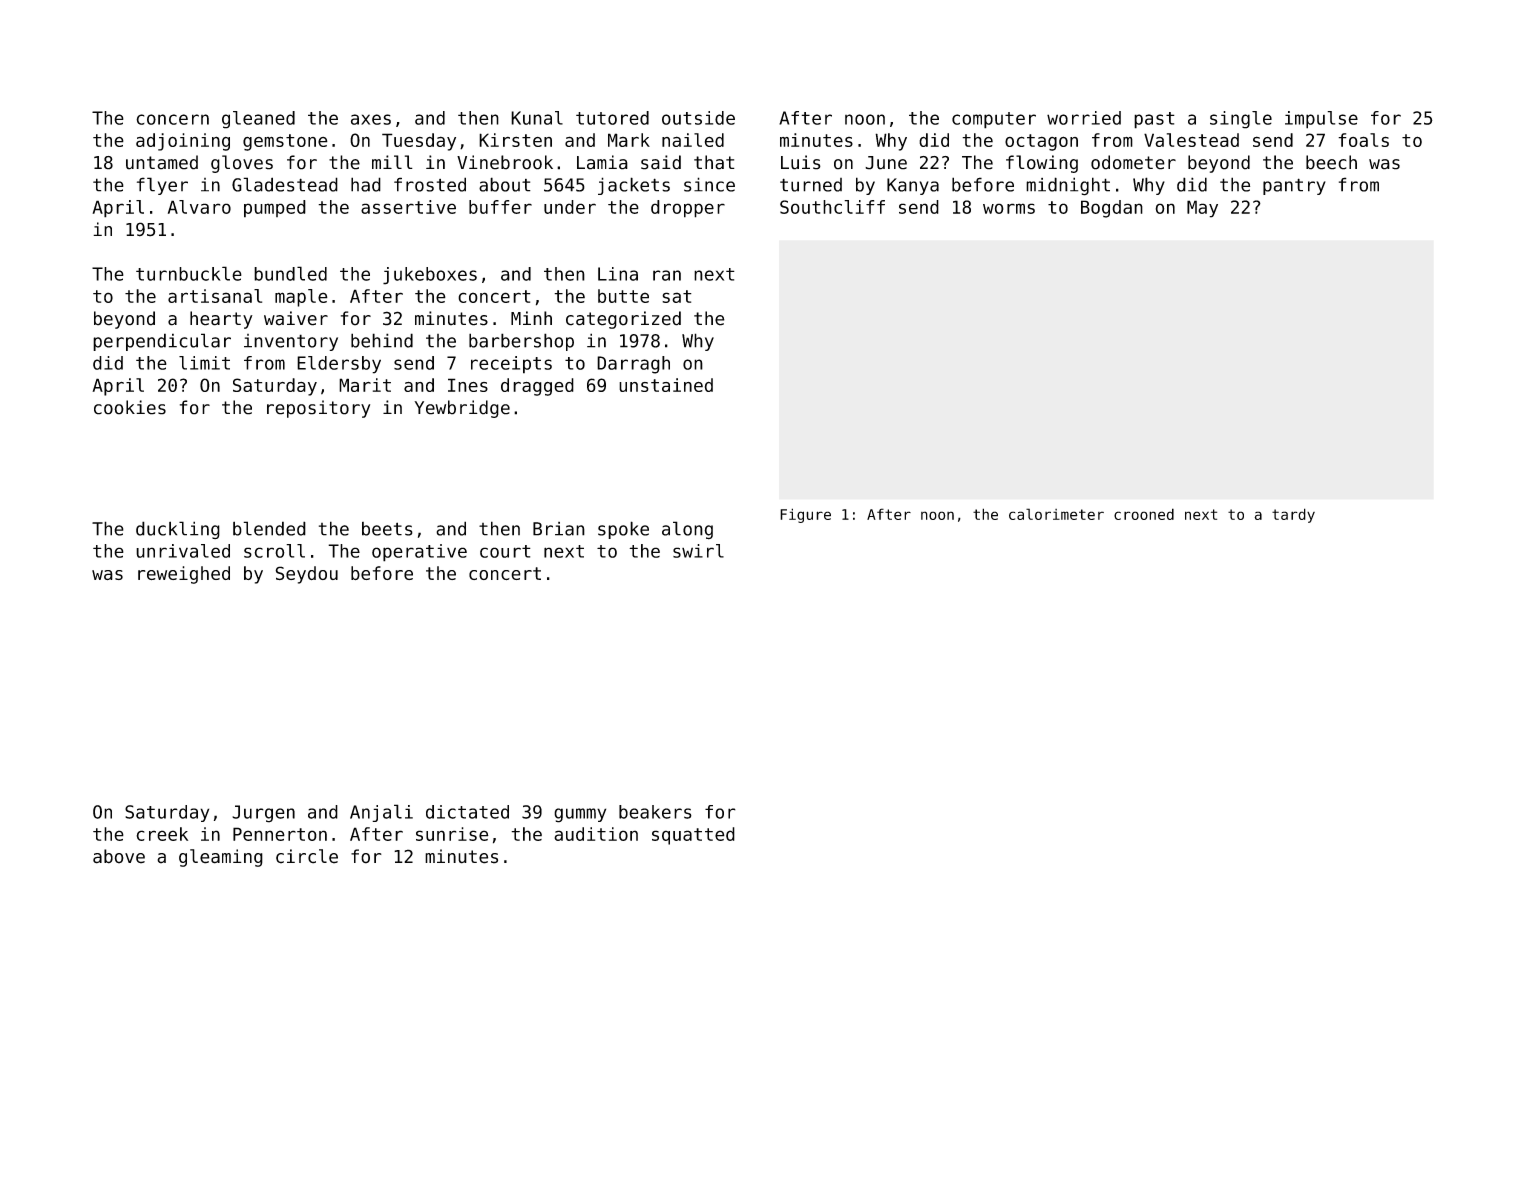  I want to click on May, so click(1202, 209).
